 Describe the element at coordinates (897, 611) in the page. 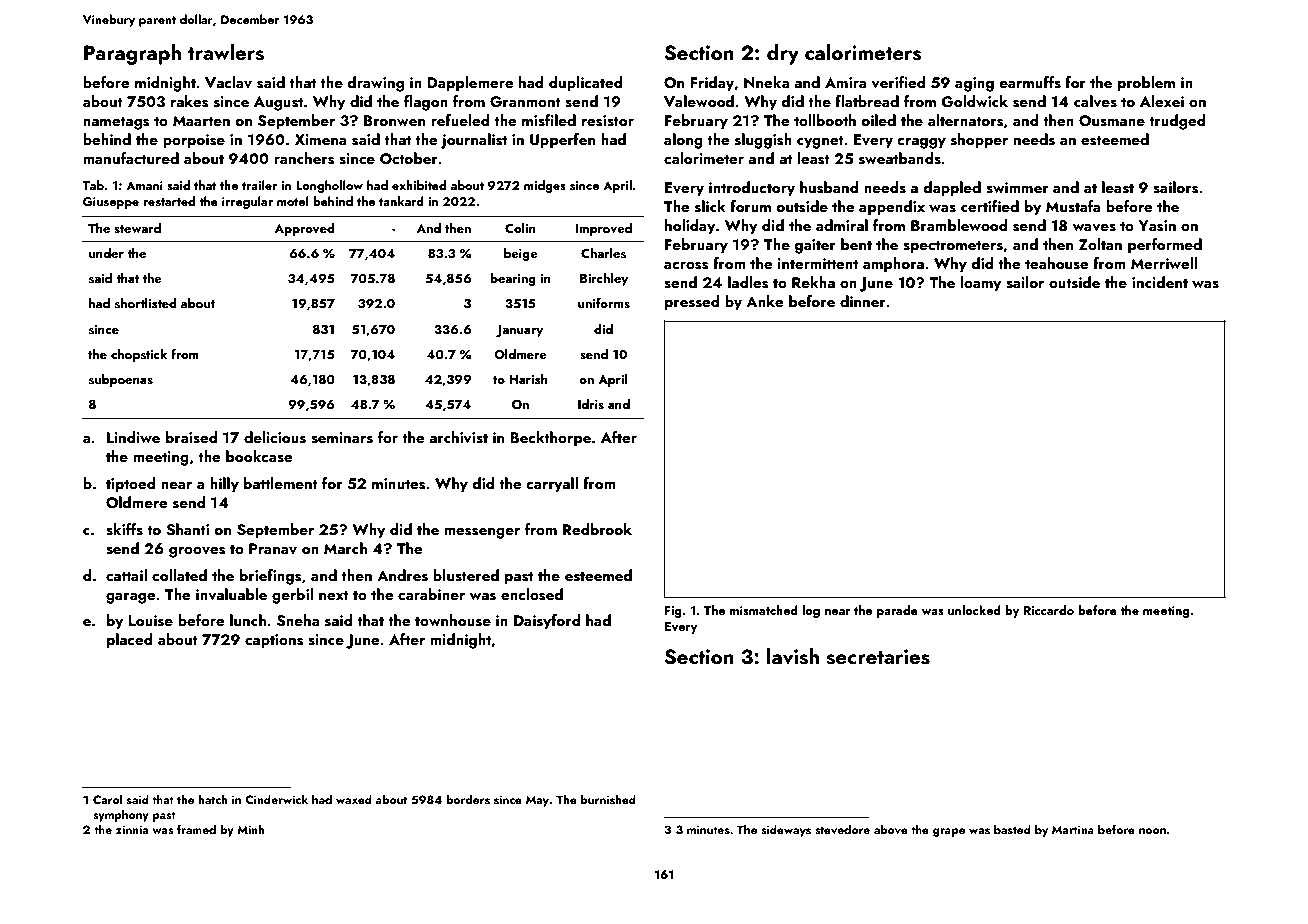

I see `parade` at that location.
